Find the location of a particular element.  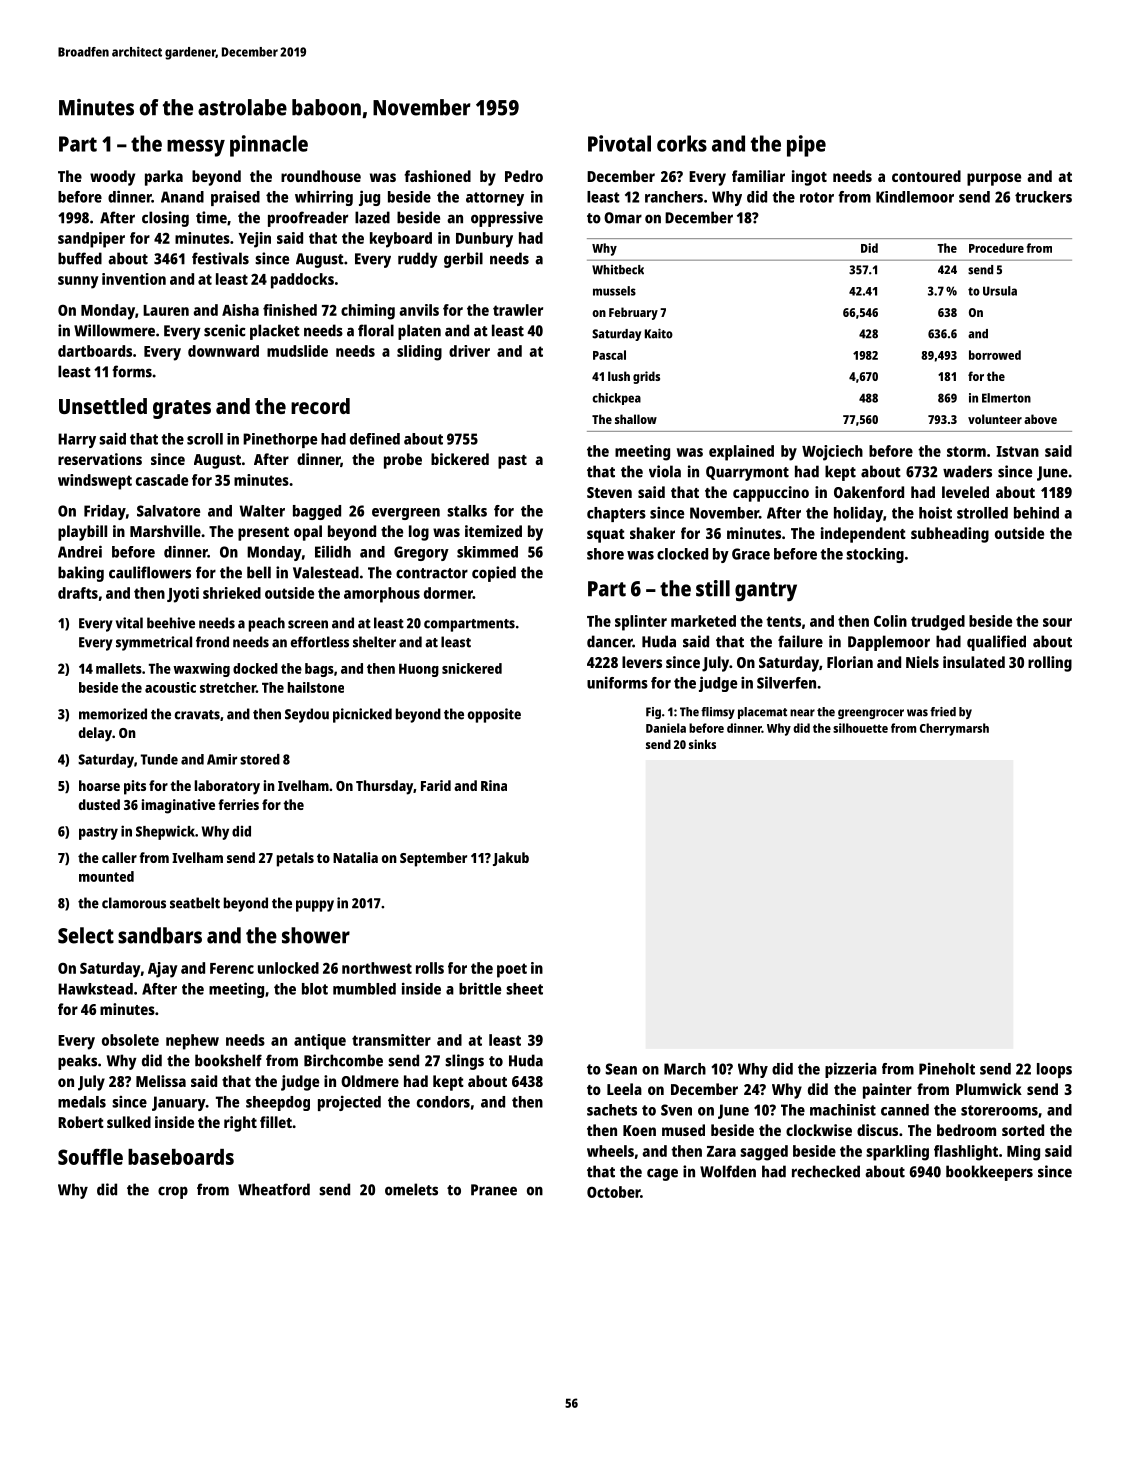

October is located at coordinates (613, 1192).
